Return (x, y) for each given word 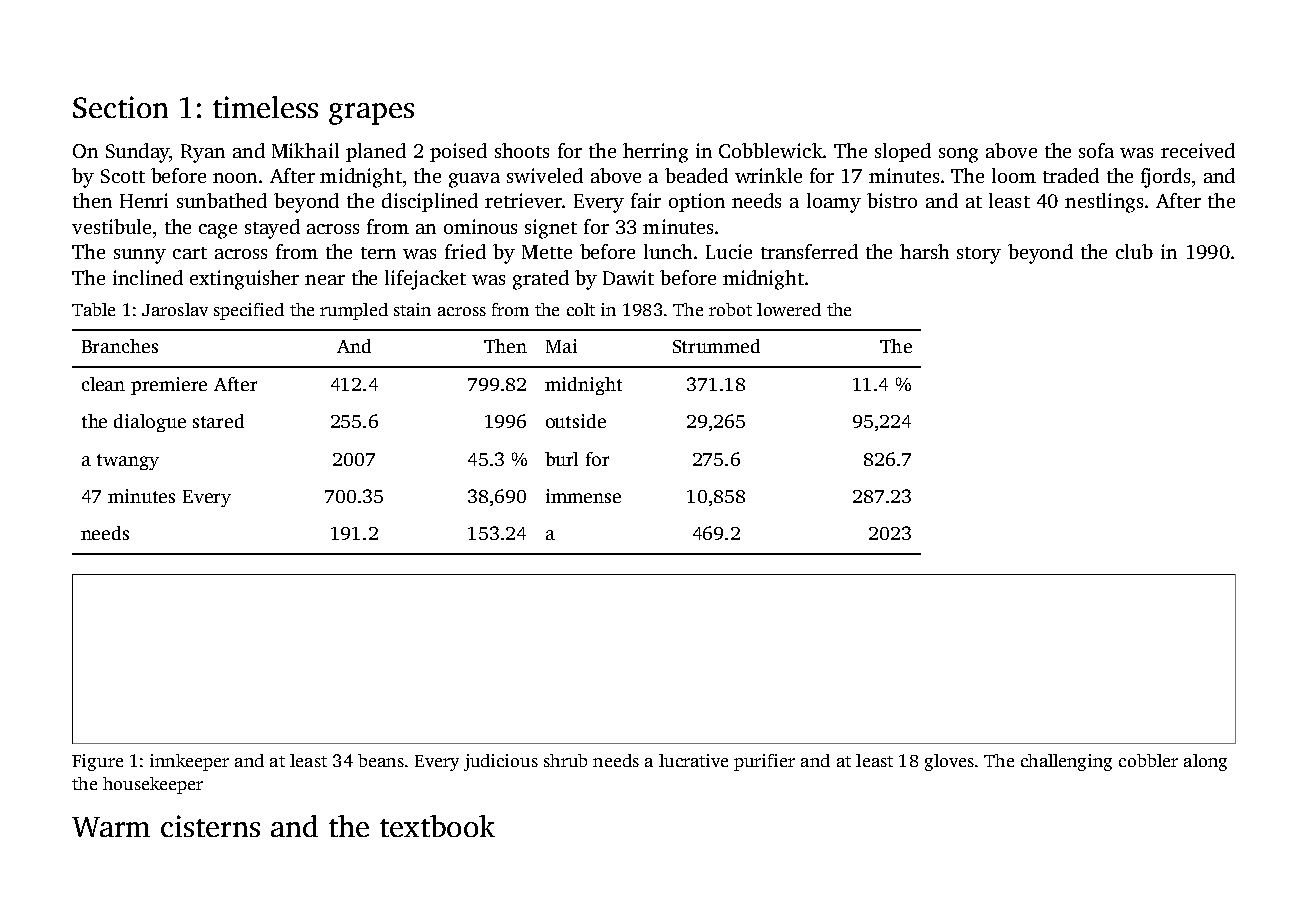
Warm (111, 827)
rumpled (354, 311)
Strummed (716, 346)
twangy (128, 462)
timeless (265, 107)
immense (583, 496)
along (1205, 762)
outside (576, 421)
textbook (437, 826)
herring (655, 153)
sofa (1096, 150)
